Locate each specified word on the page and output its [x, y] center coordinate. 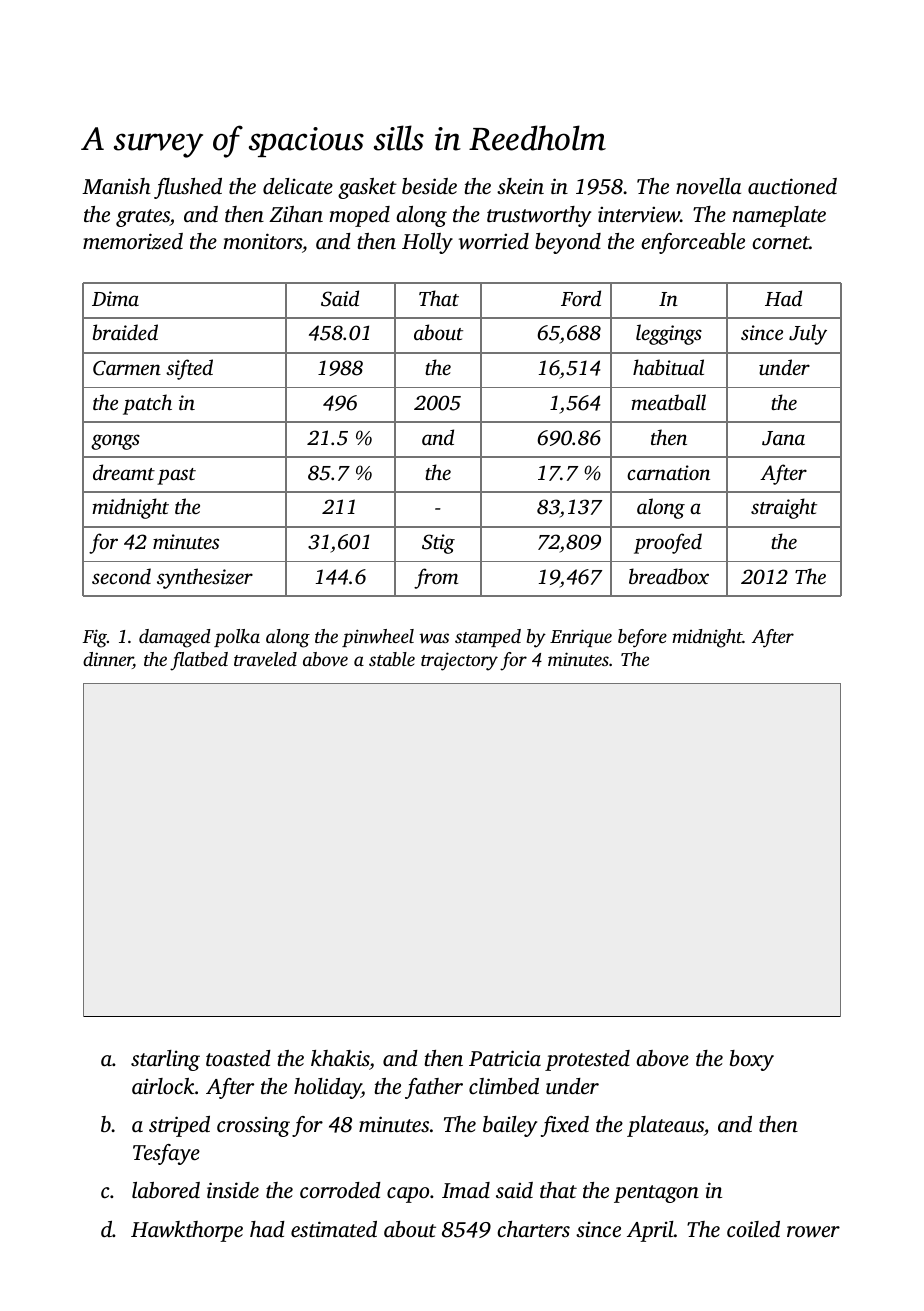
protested [587, 1060]
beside [429, 186]
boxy [752, 1060]
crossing [253, 1127]
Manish [116, 186]
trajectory [459, 661]
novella [708, 186]
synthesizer [205, 578]
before [642, 638]
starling [165, 1060]
